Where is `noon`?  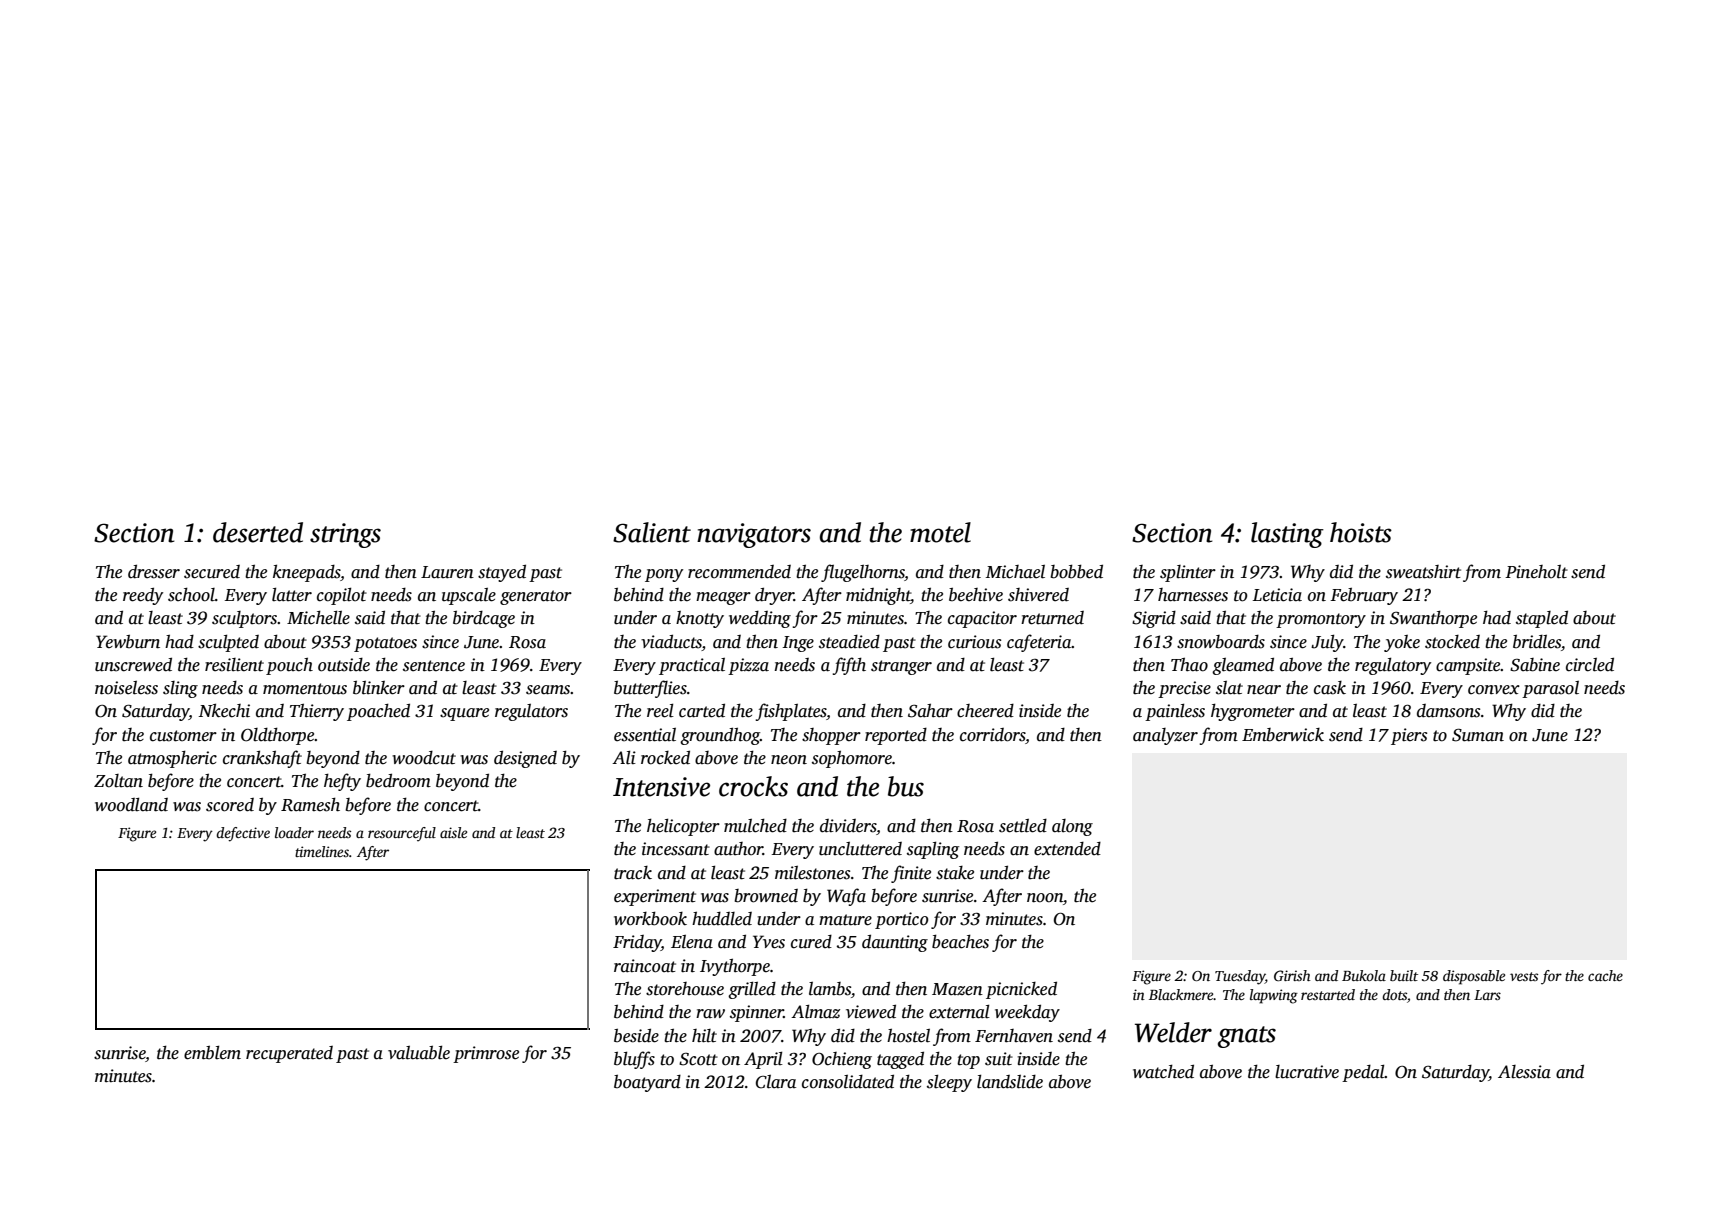
noon is located at coordinates (1045, 898).
